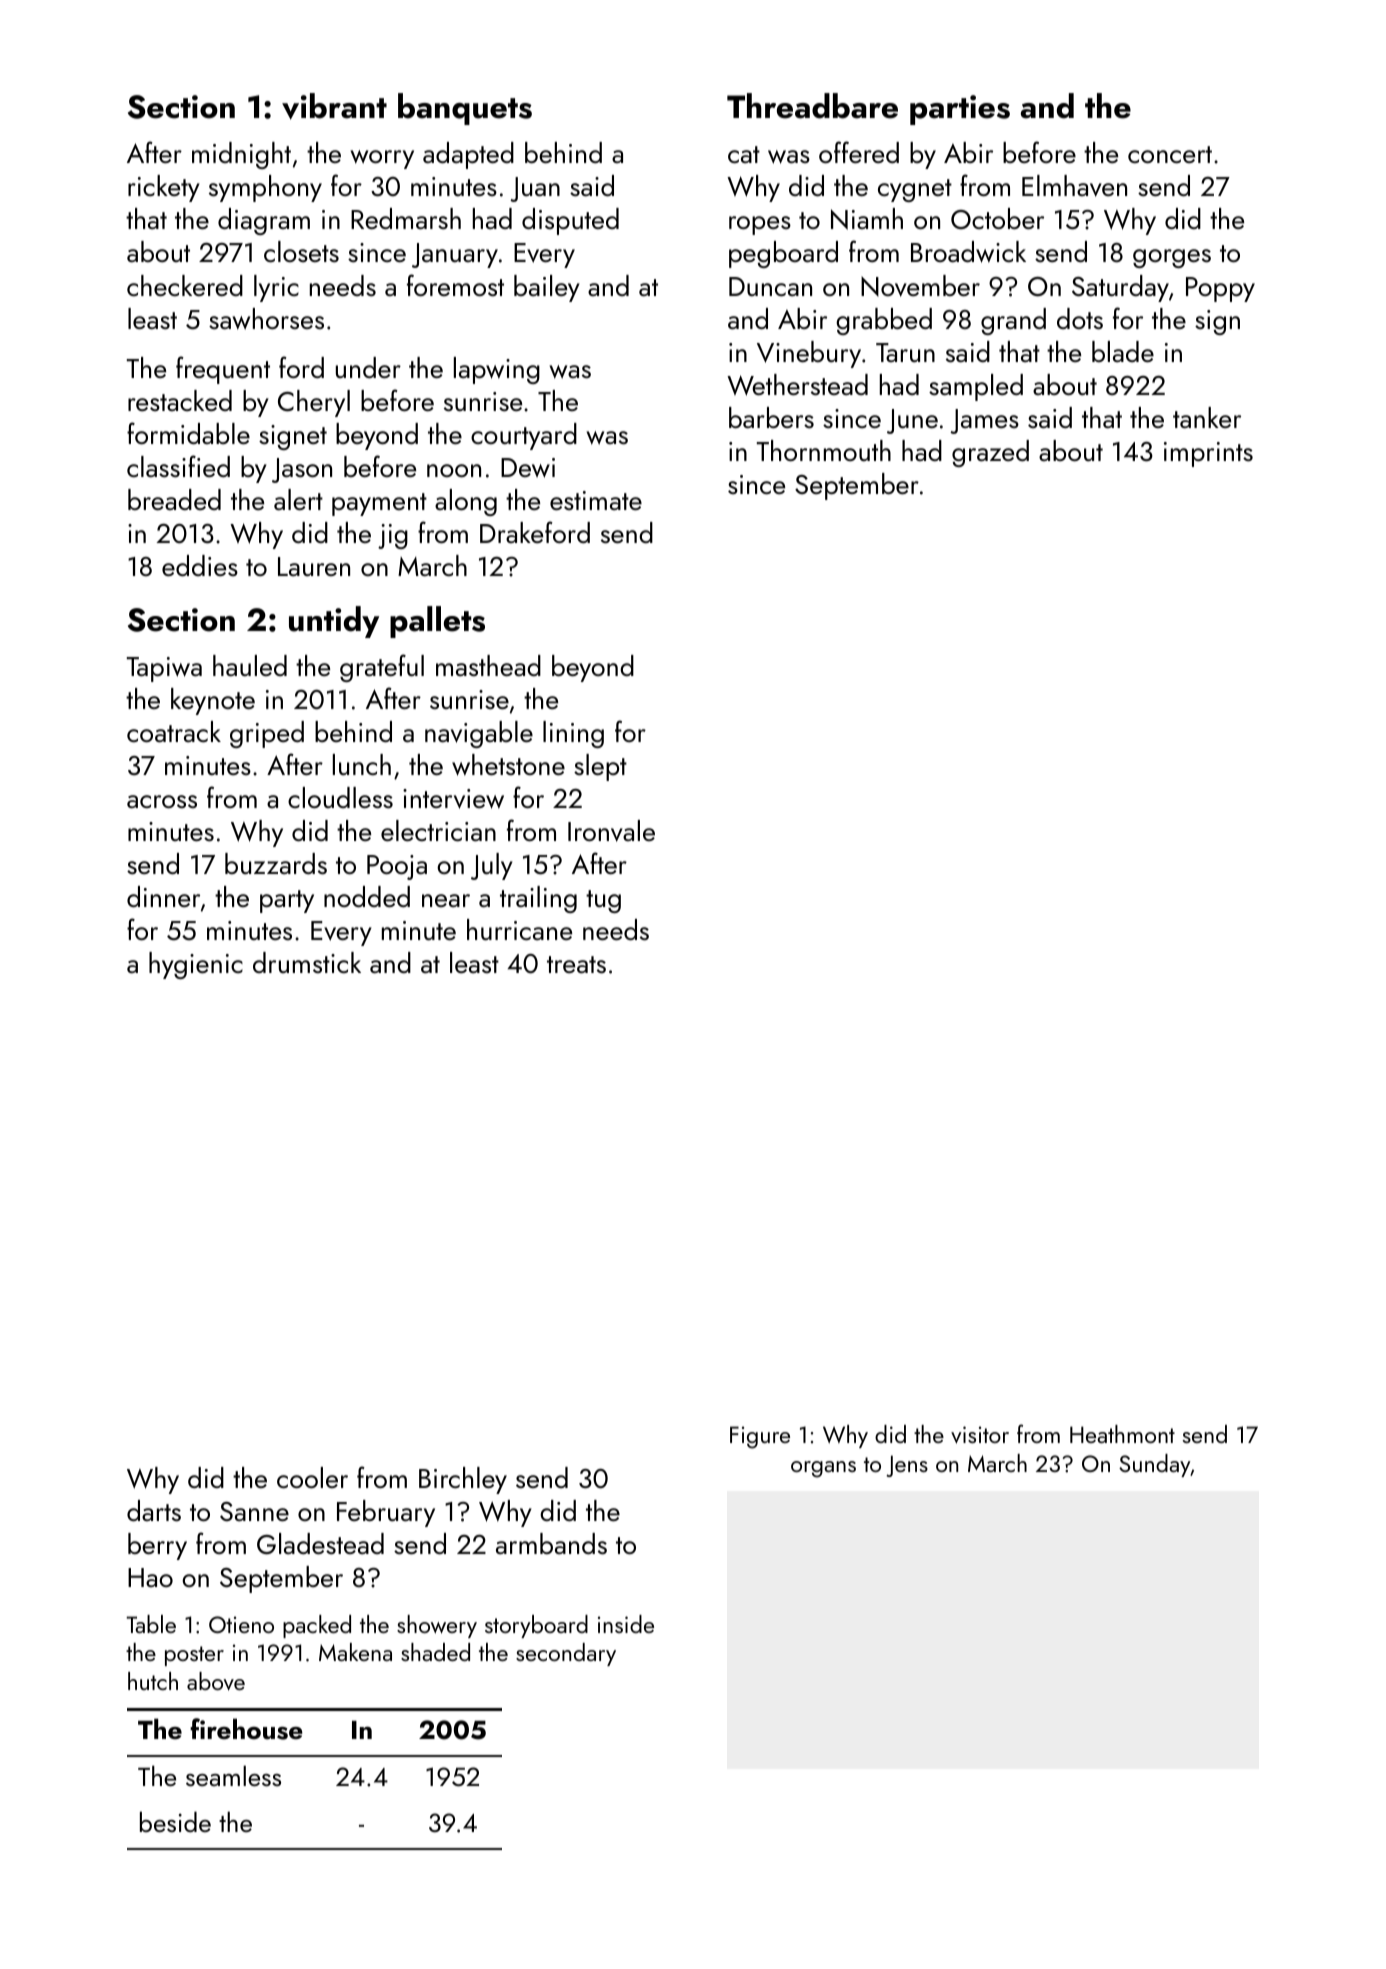  What do you see at coordinates (200, 565) in the screenshot?
I see `eddies` at bounding box center [200, 565].
